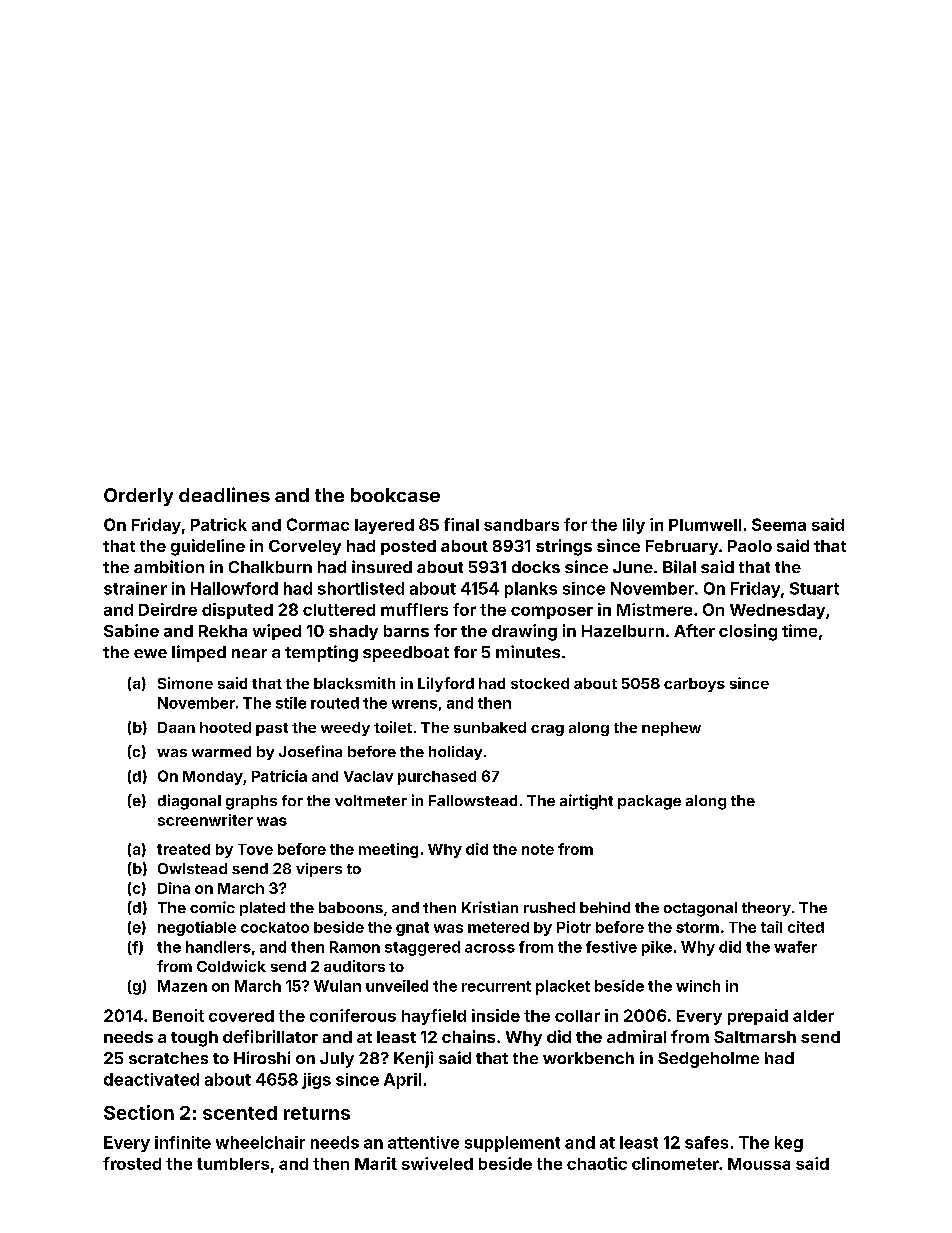 This page has width=952, height=1233. I want to click on octagonal, so click(700, 909).
